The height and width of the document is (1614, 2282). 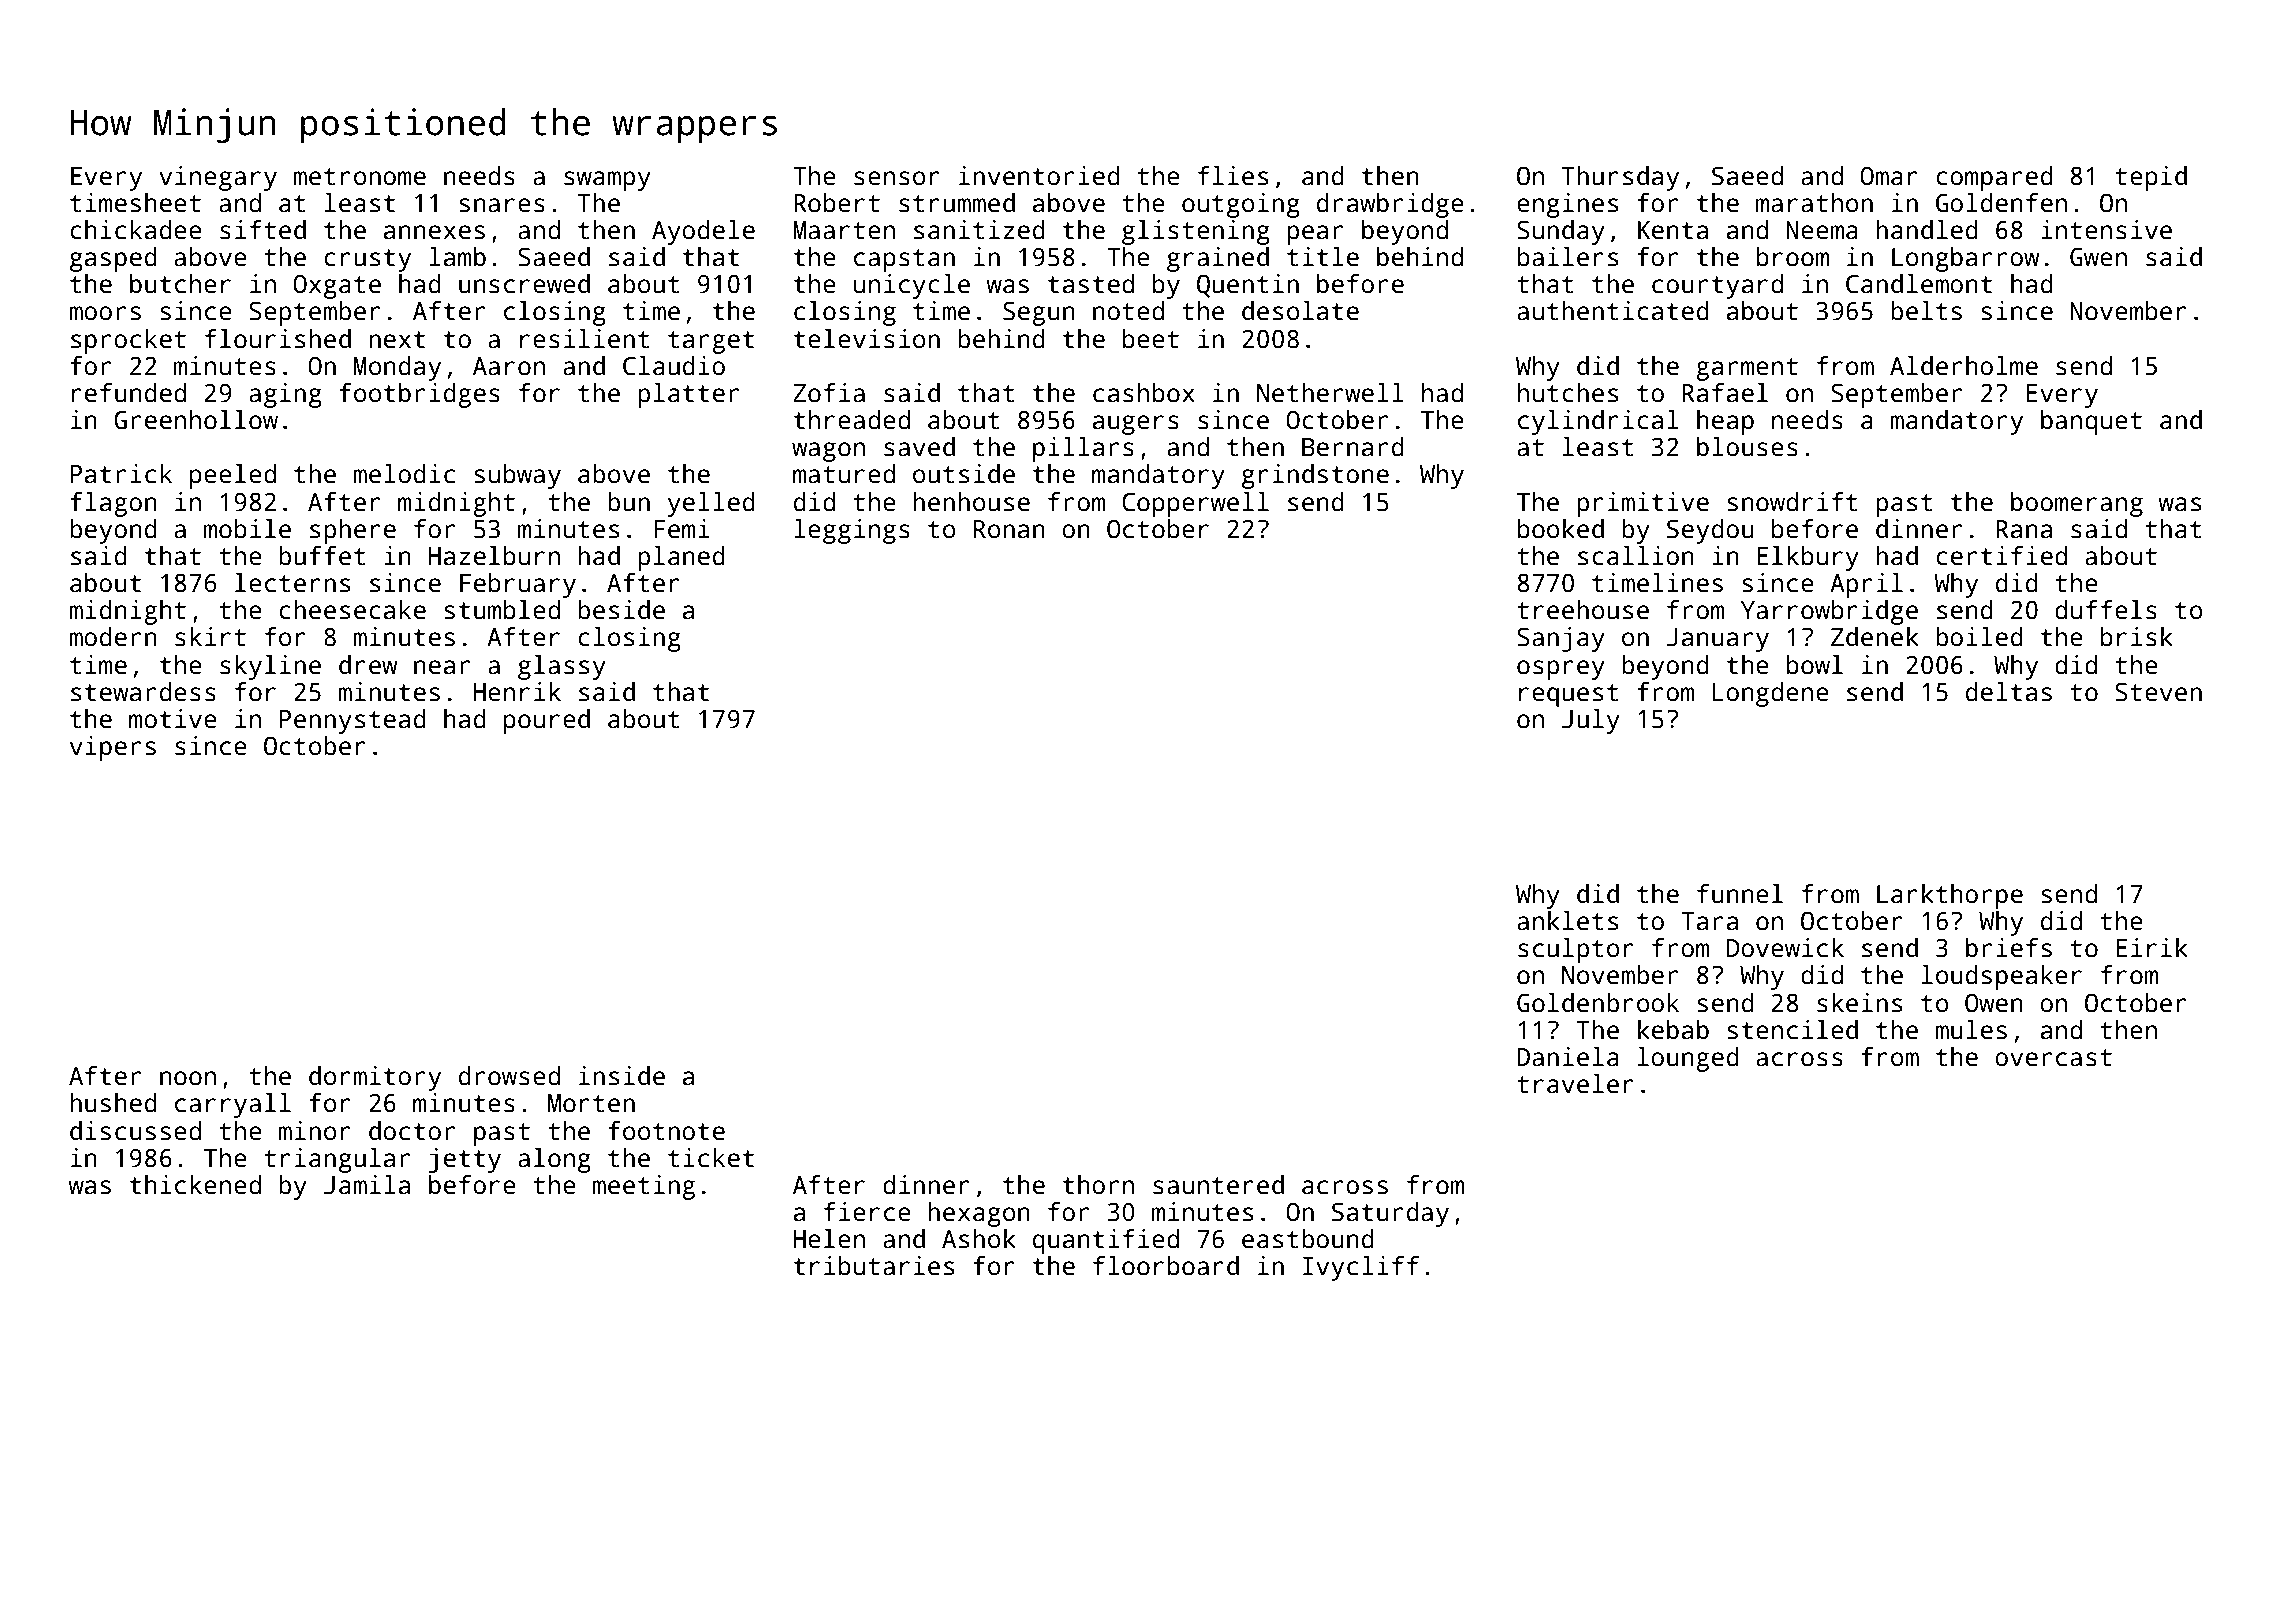 What do you see at coordinates (195, 1185) in the document?
I see `thickened` at bounding box center [195, 1185].
